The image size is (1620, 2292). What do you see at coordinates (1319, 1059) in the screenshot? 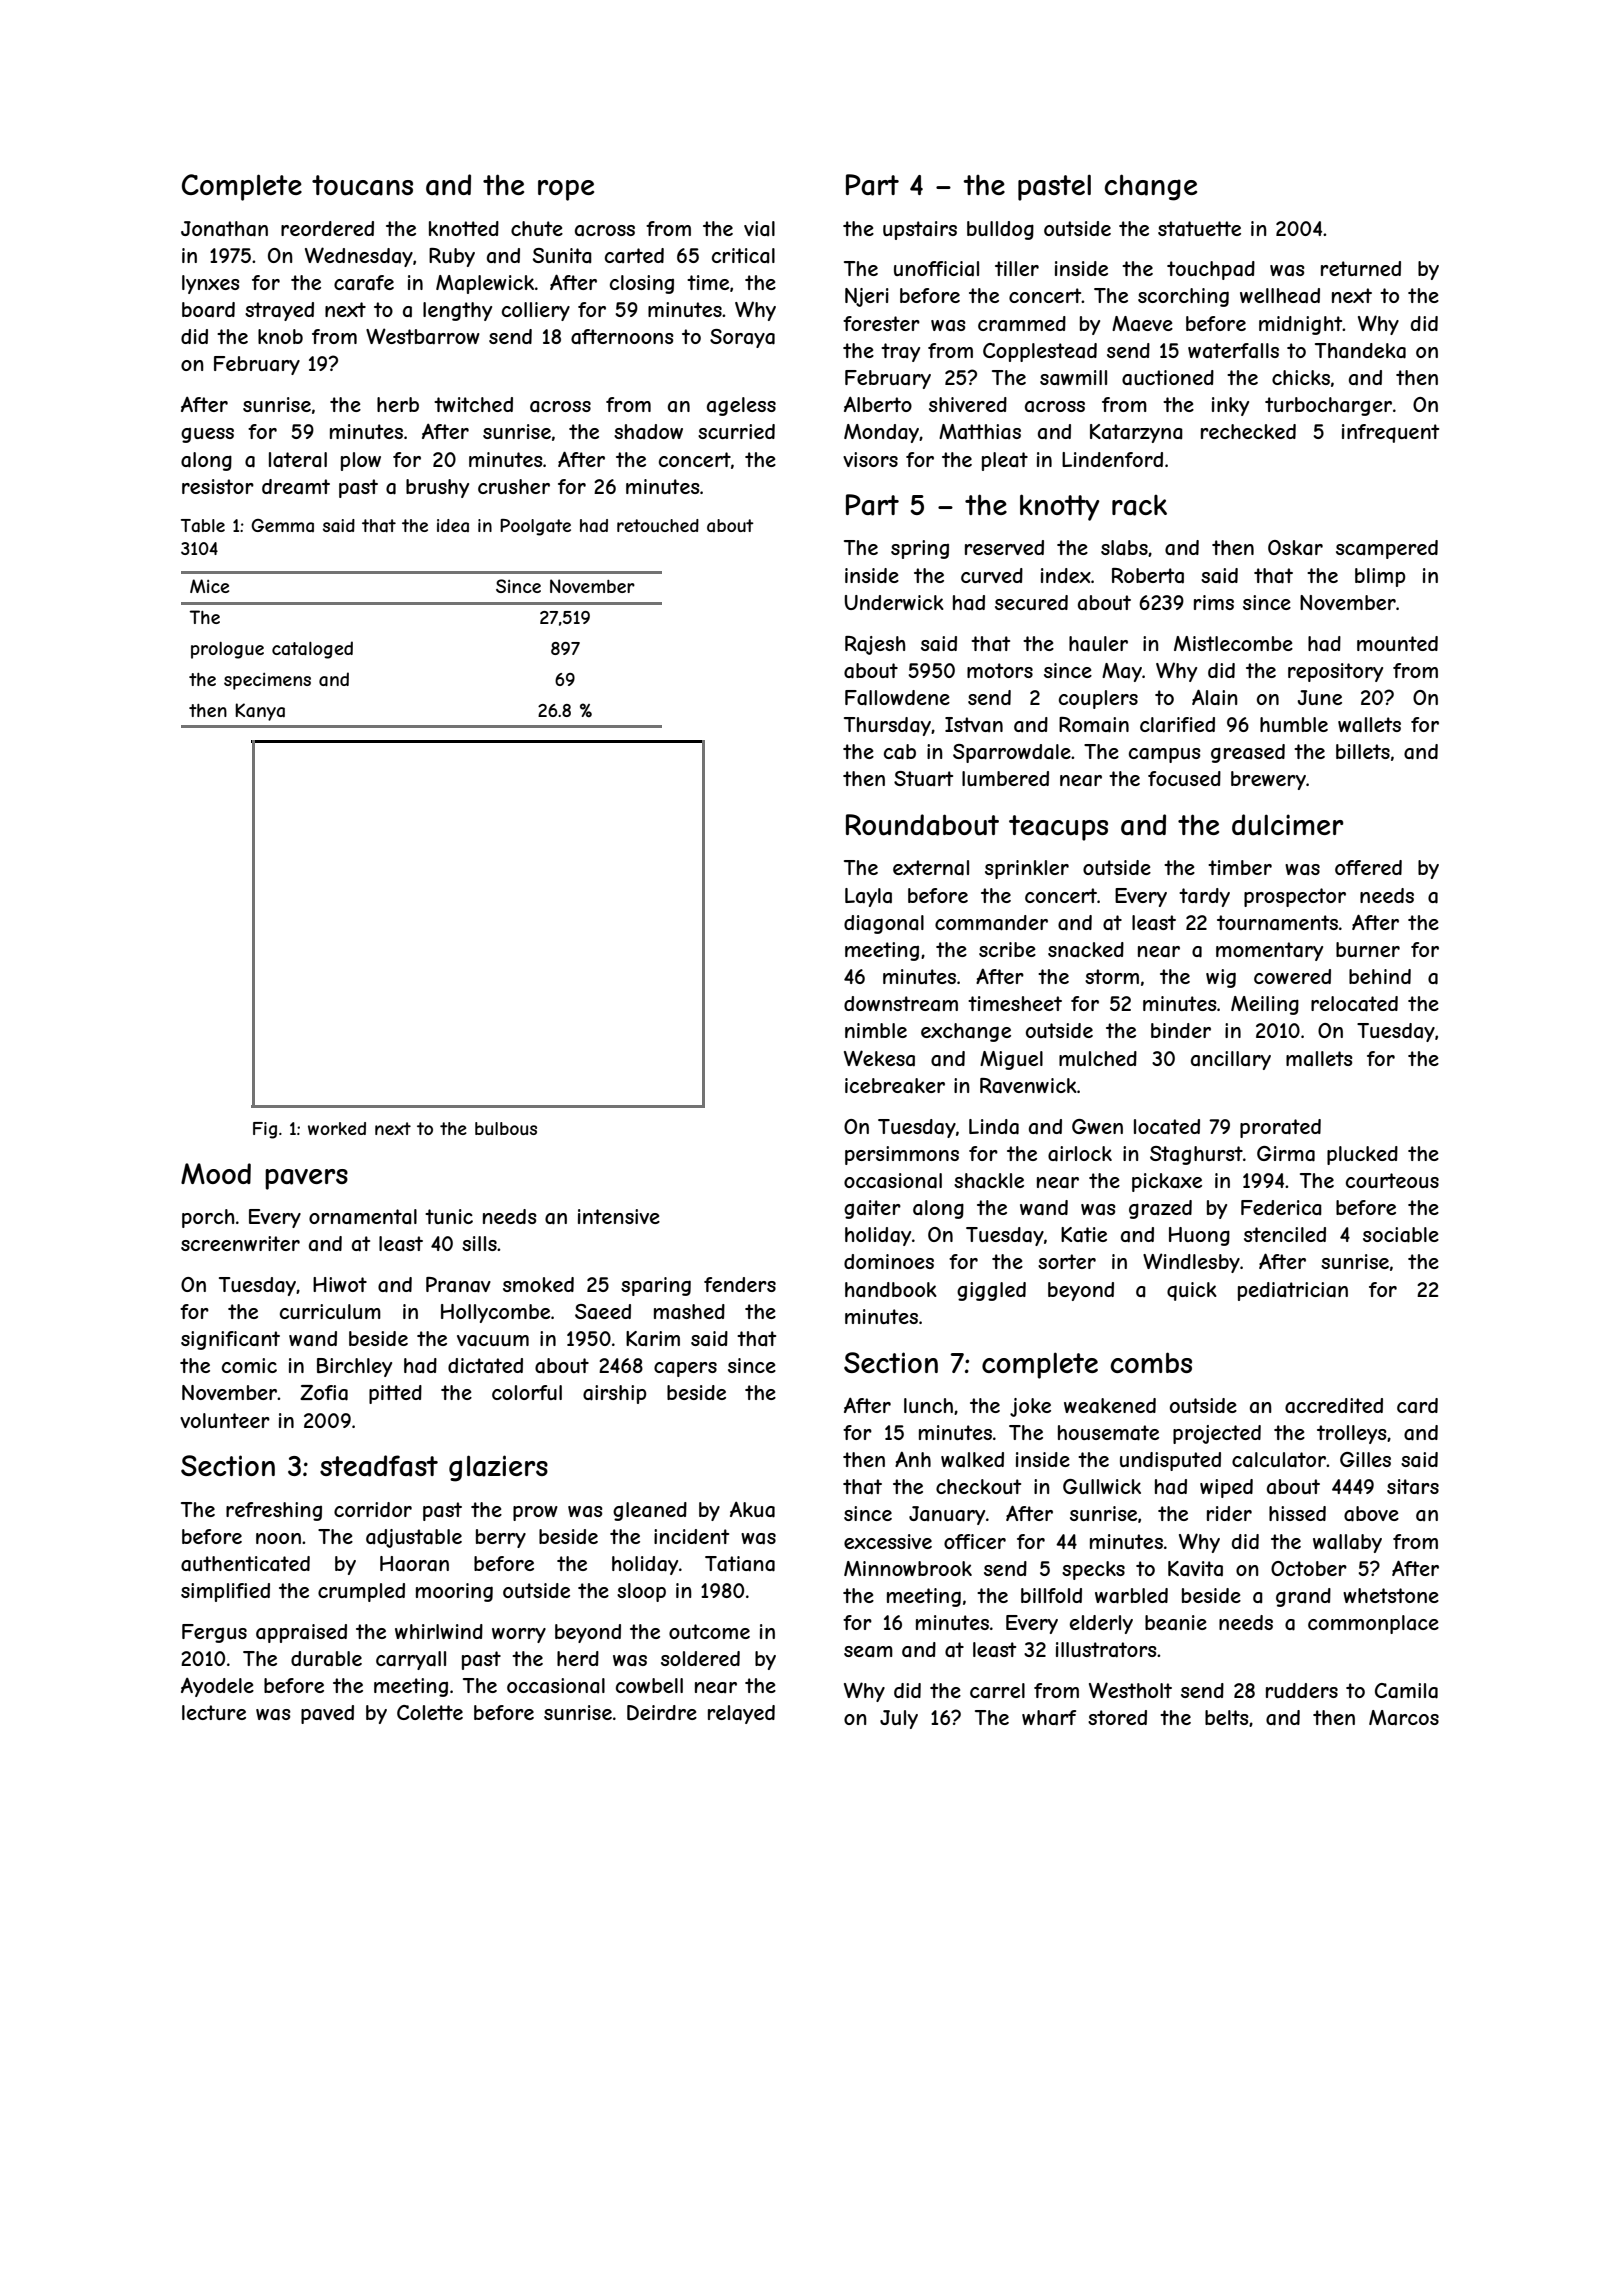
I see `mallets` at bounding box center [1319, 1059].
